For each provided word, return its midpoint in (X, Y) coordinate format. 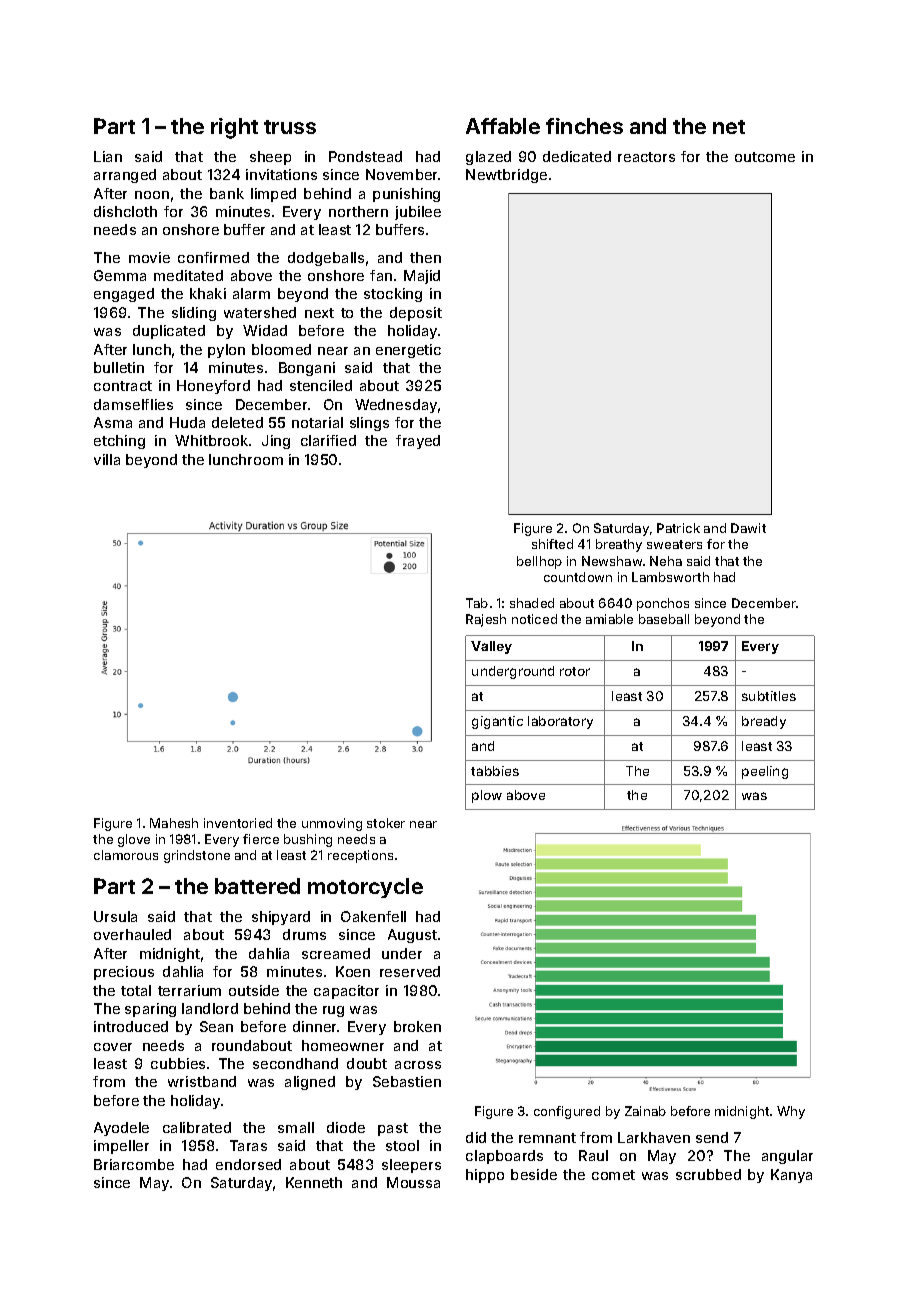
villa (107, 459)
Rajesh (486, 620)
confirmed (213, 257)
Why (791, 1112)
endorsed (248, 1164)
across (418, 1065)
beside (534, 1174)
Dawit (748, 528)
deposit (416, 314)
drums (304, 934)
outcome (765, 157)
